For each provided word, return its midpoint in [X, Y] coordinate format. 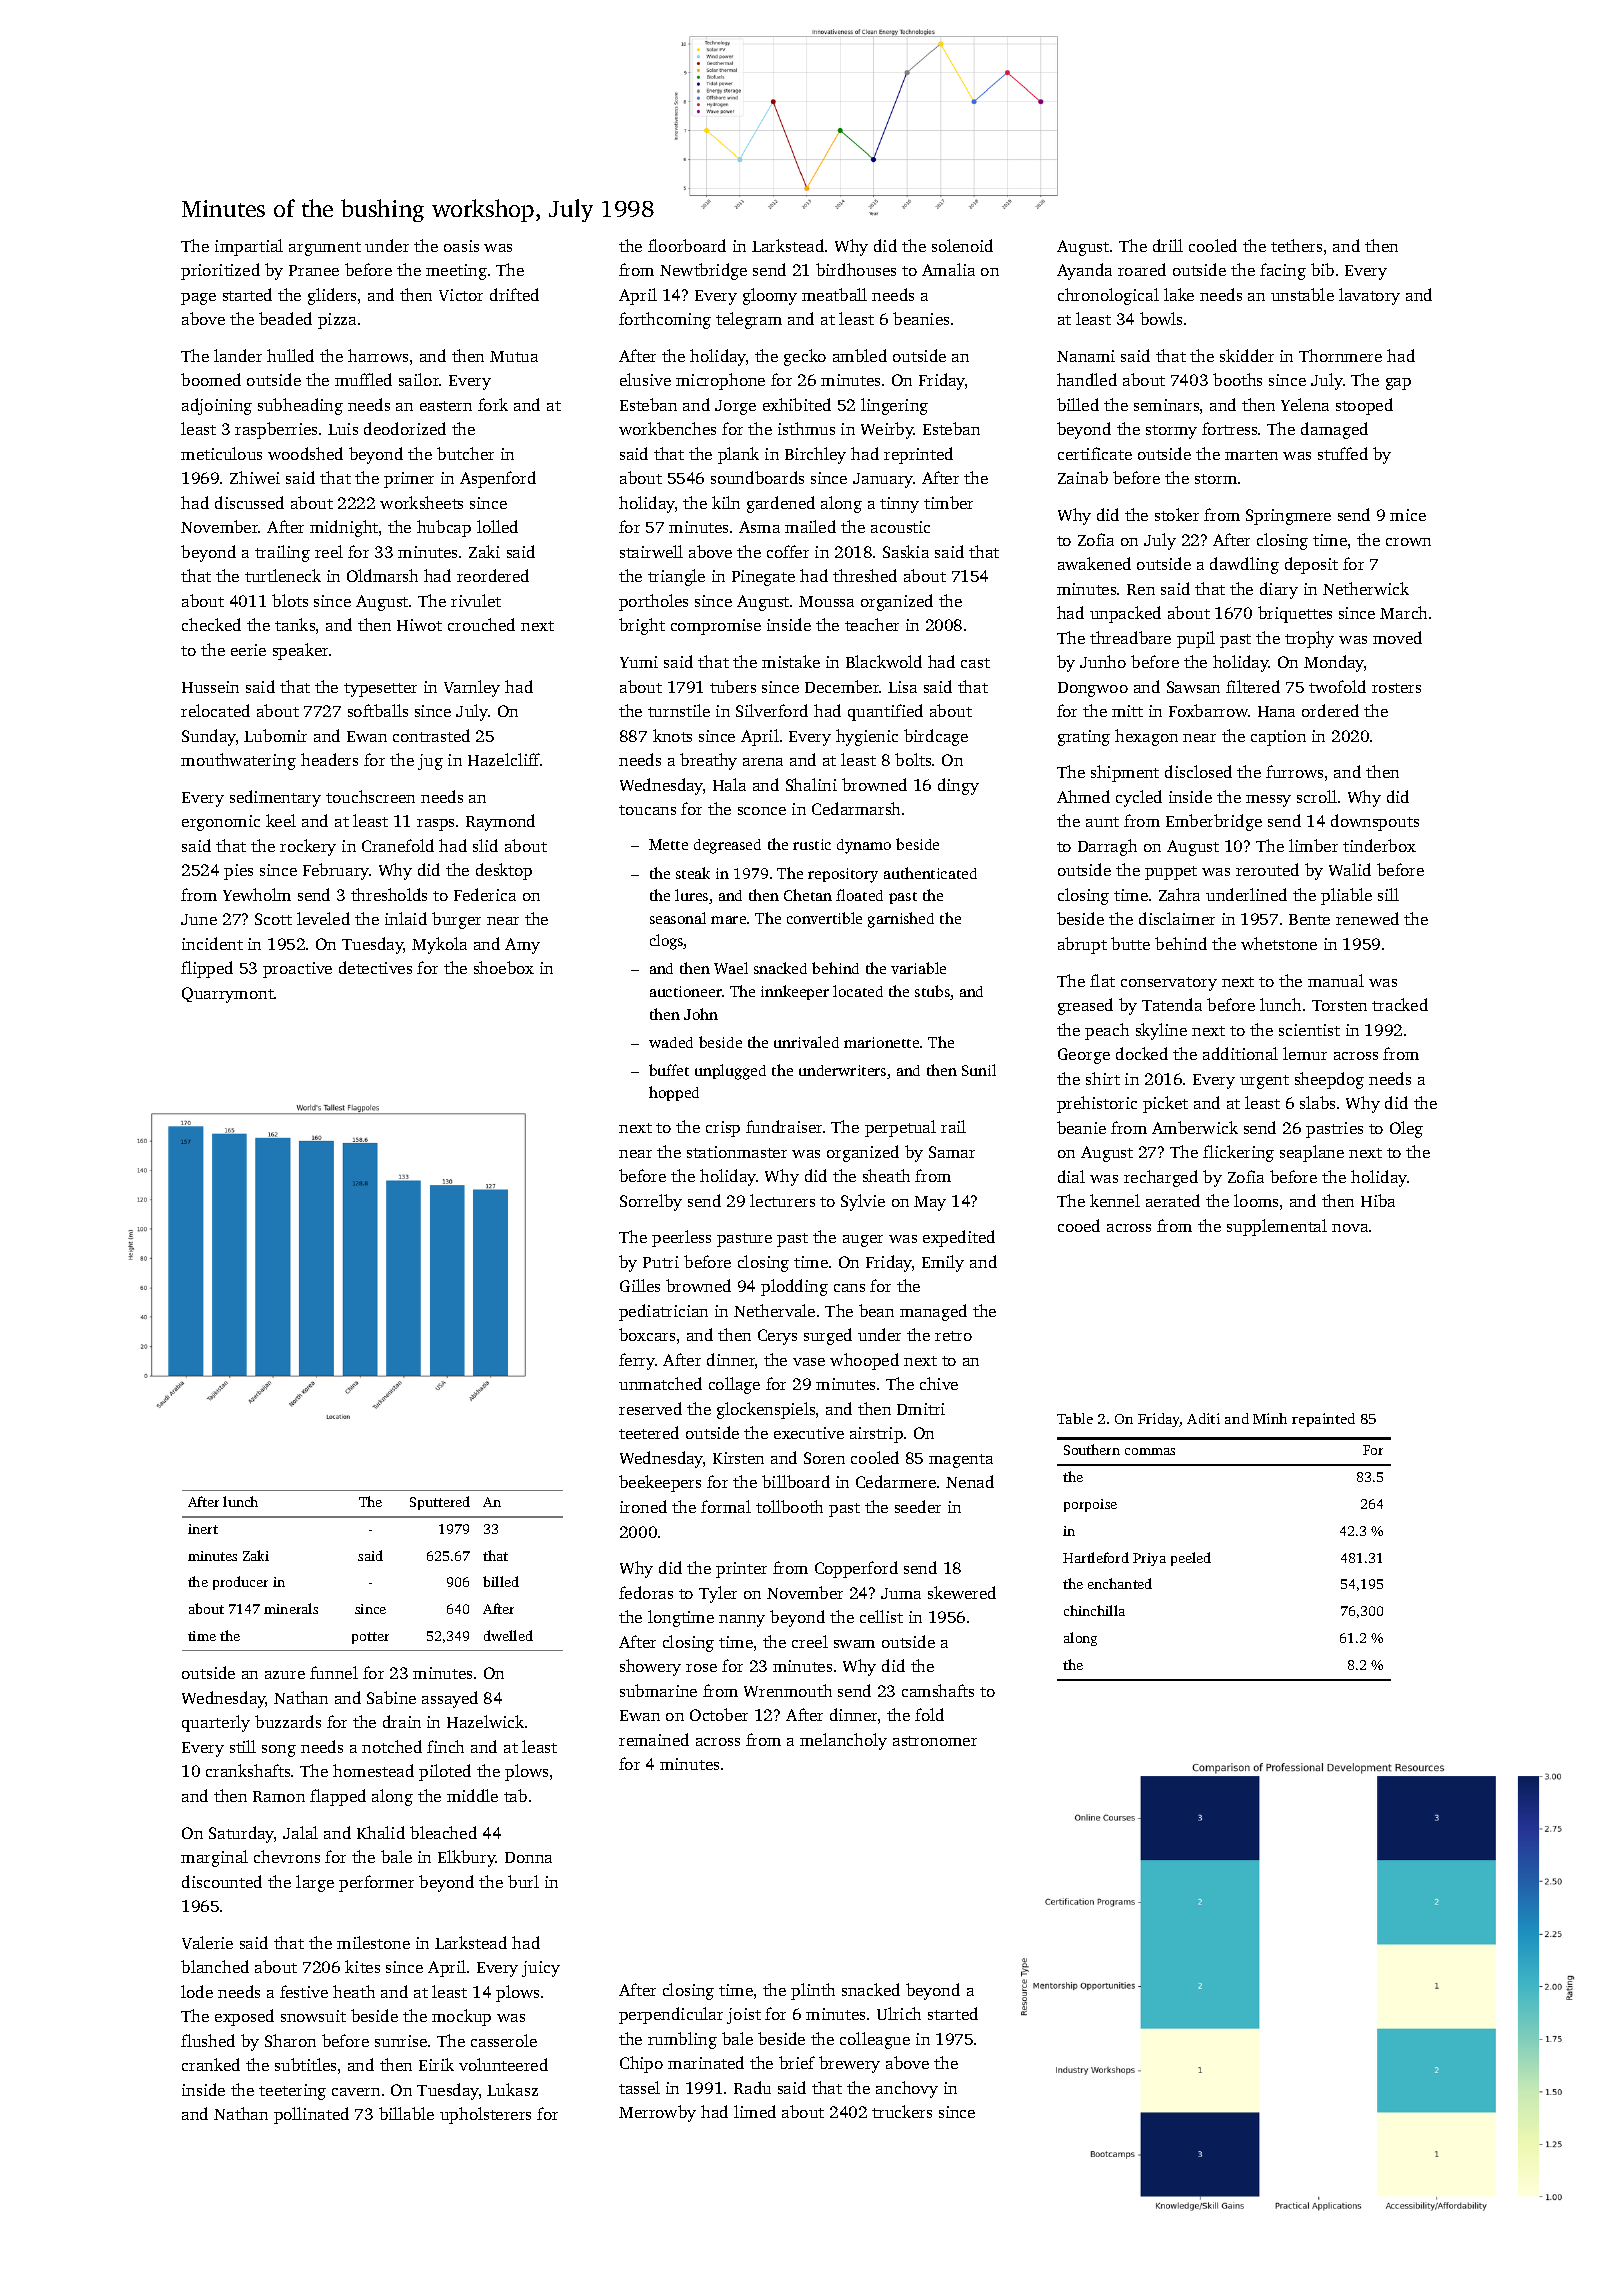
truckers [902, 2111]
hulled [290, 355]
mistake [791, 661]
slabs [1317, 1102]
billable [406, 2113]
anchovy [907, 2089]
